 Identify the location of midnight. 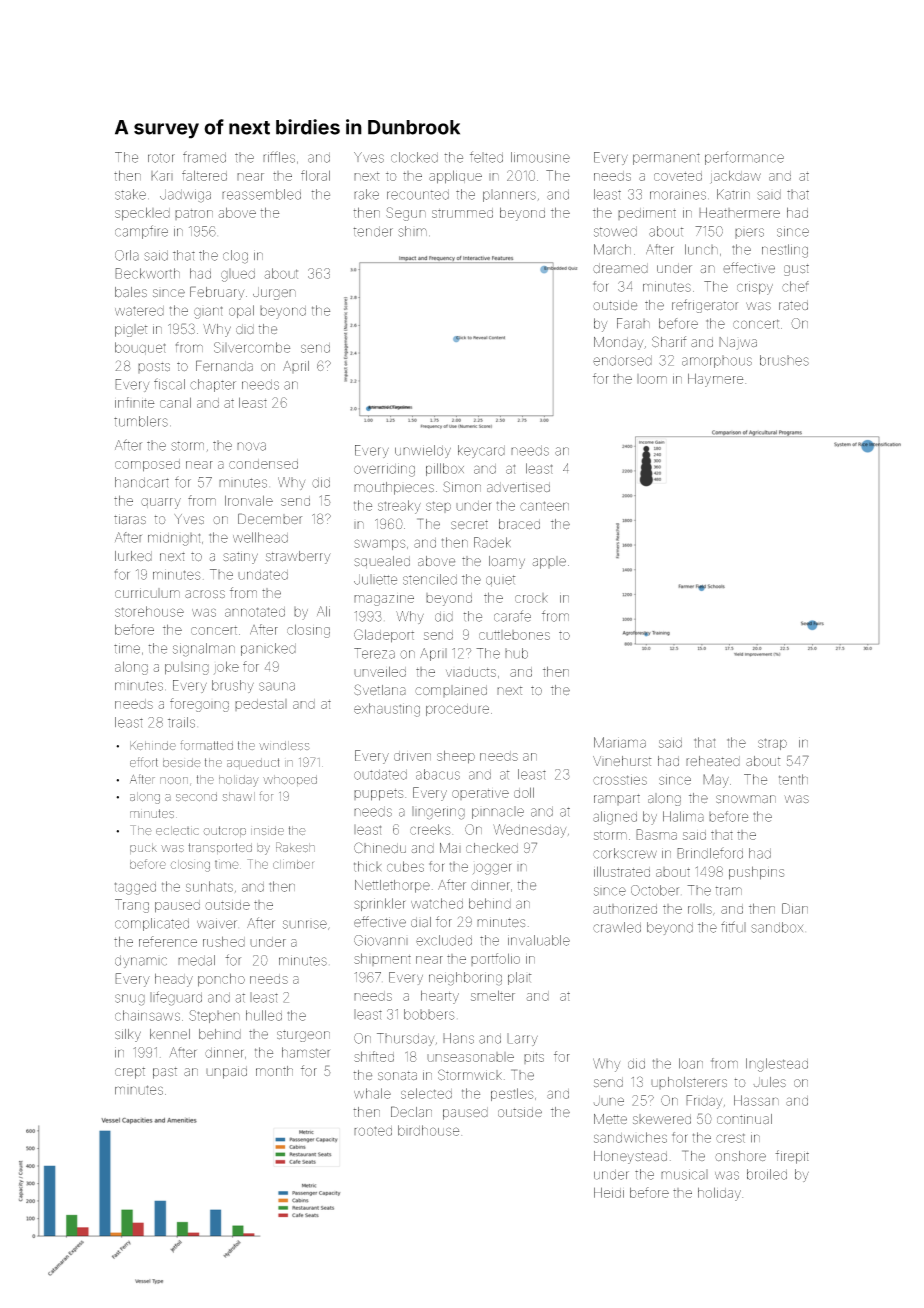
(174, 539).
